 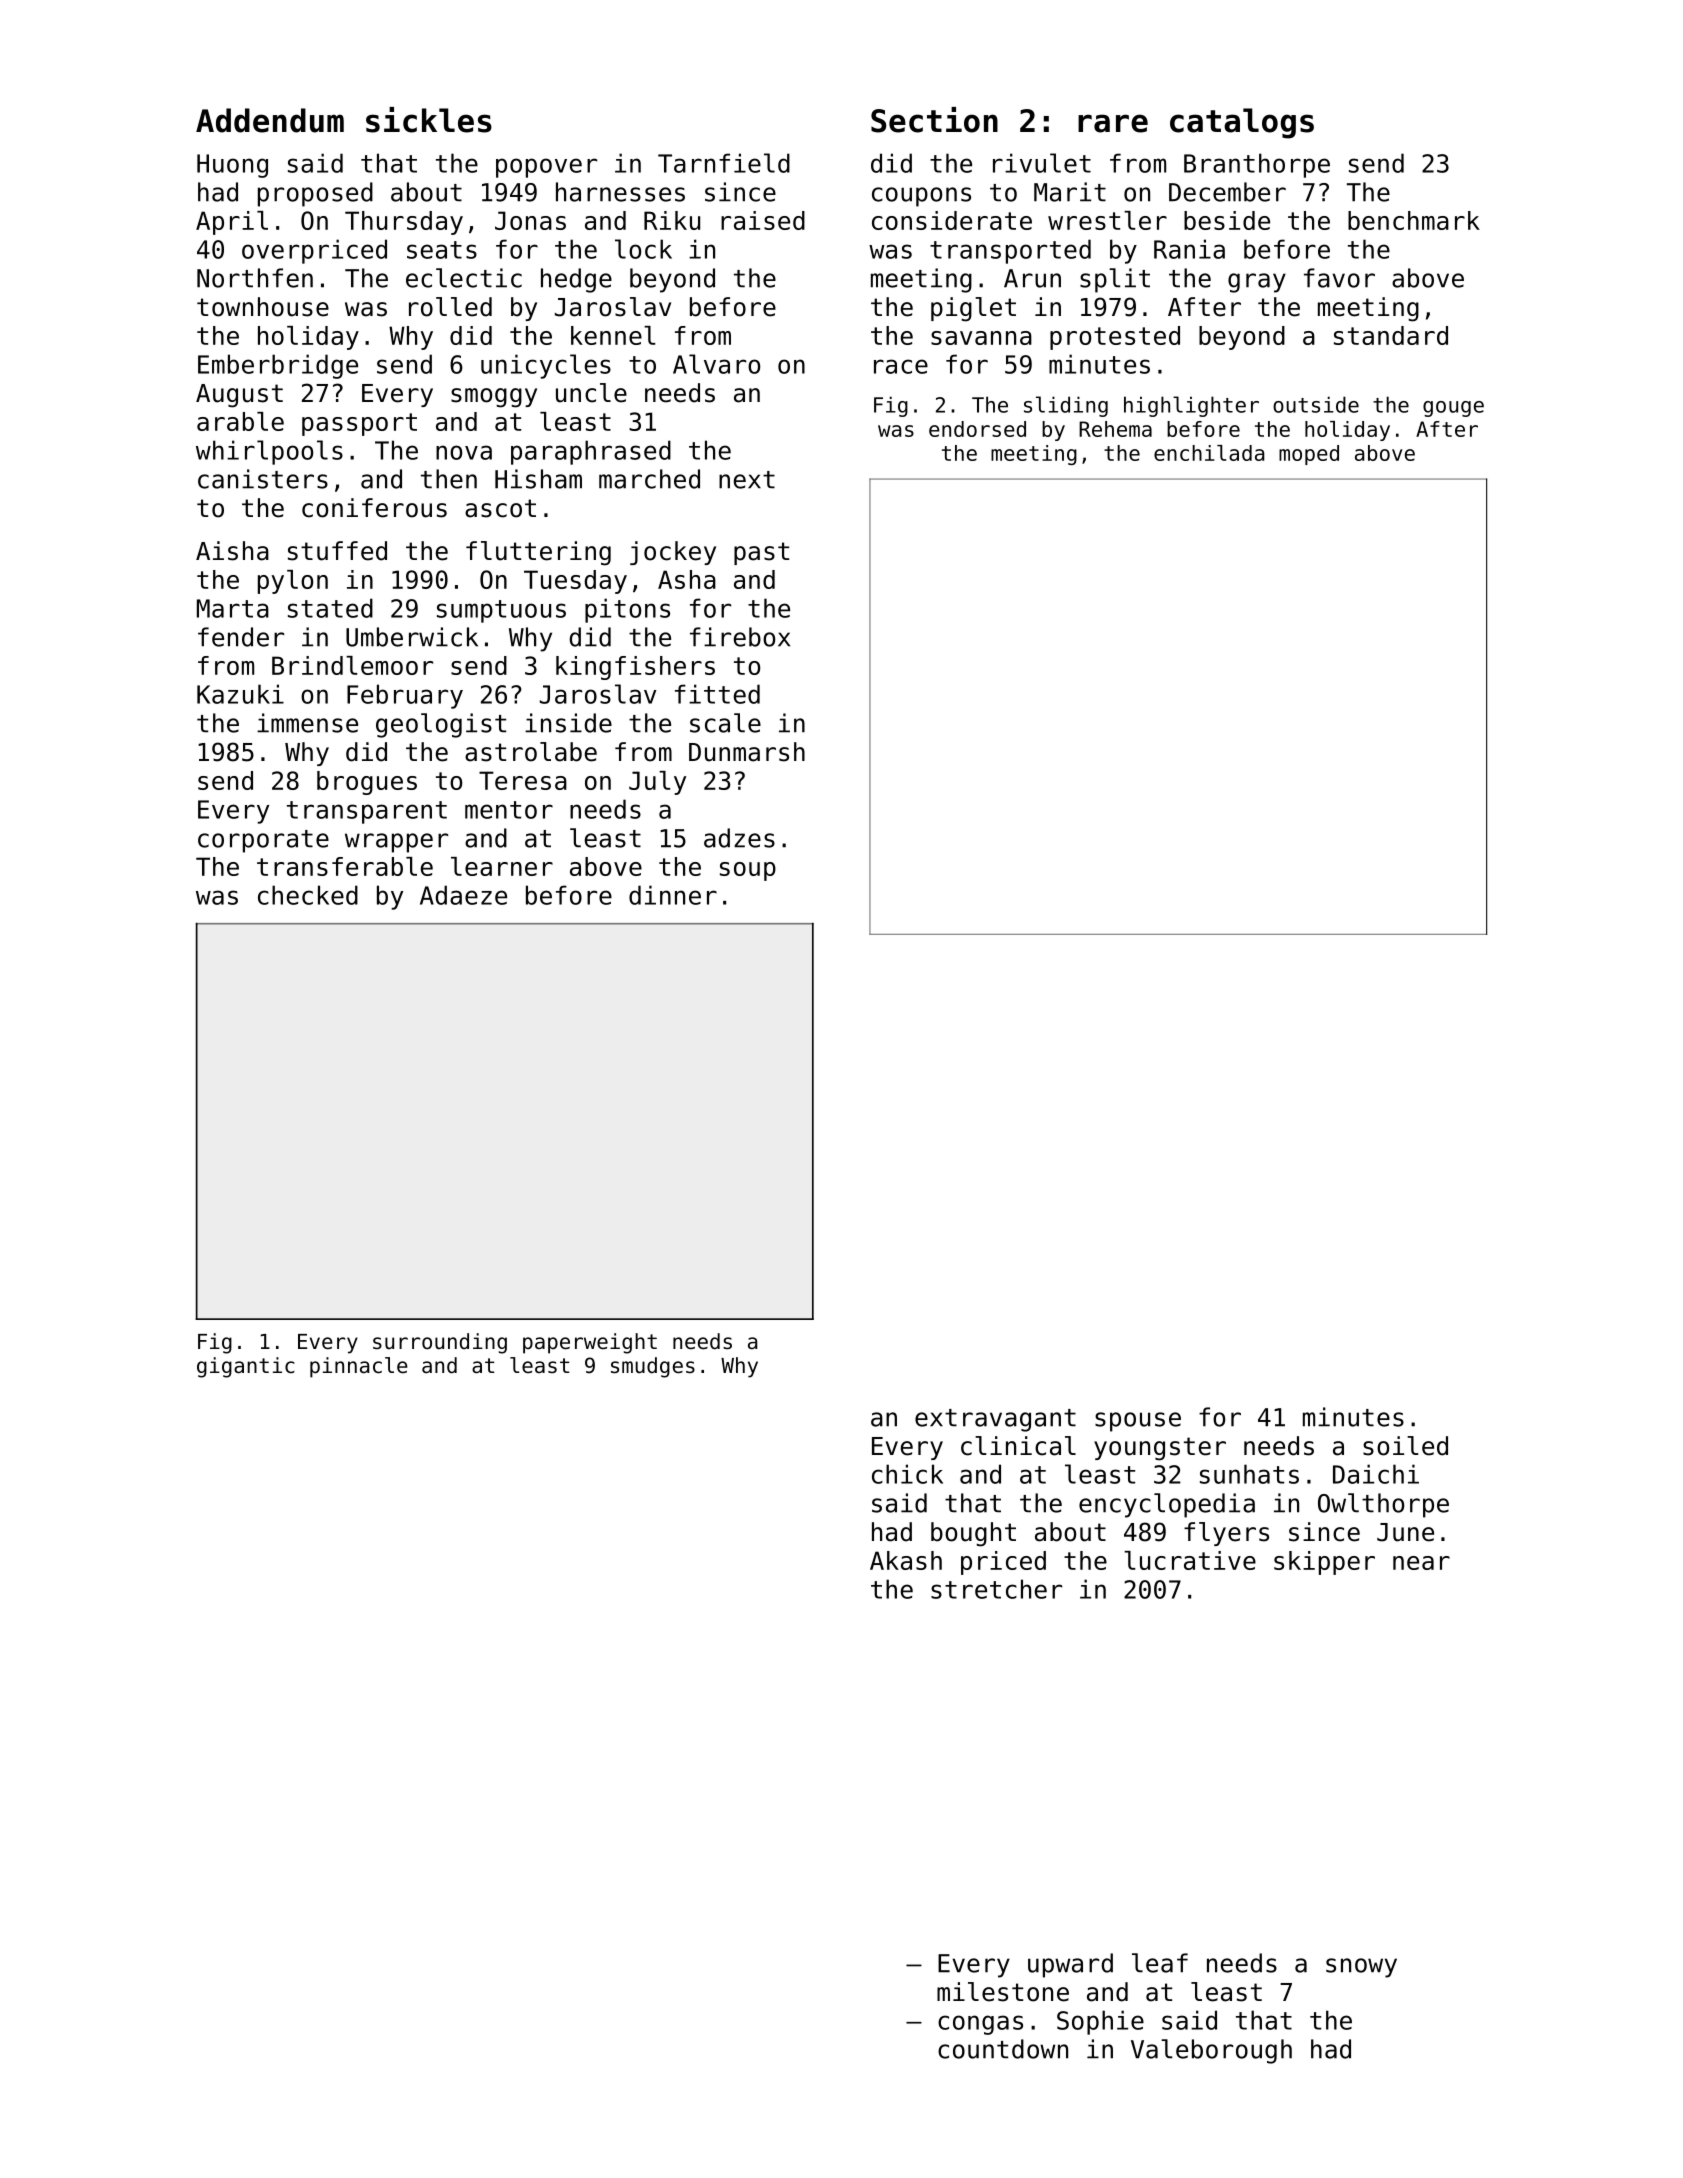 What do you see at coordinates (530, 220) in the image?
I see `Jonas` at bounding box center [530, 220].
